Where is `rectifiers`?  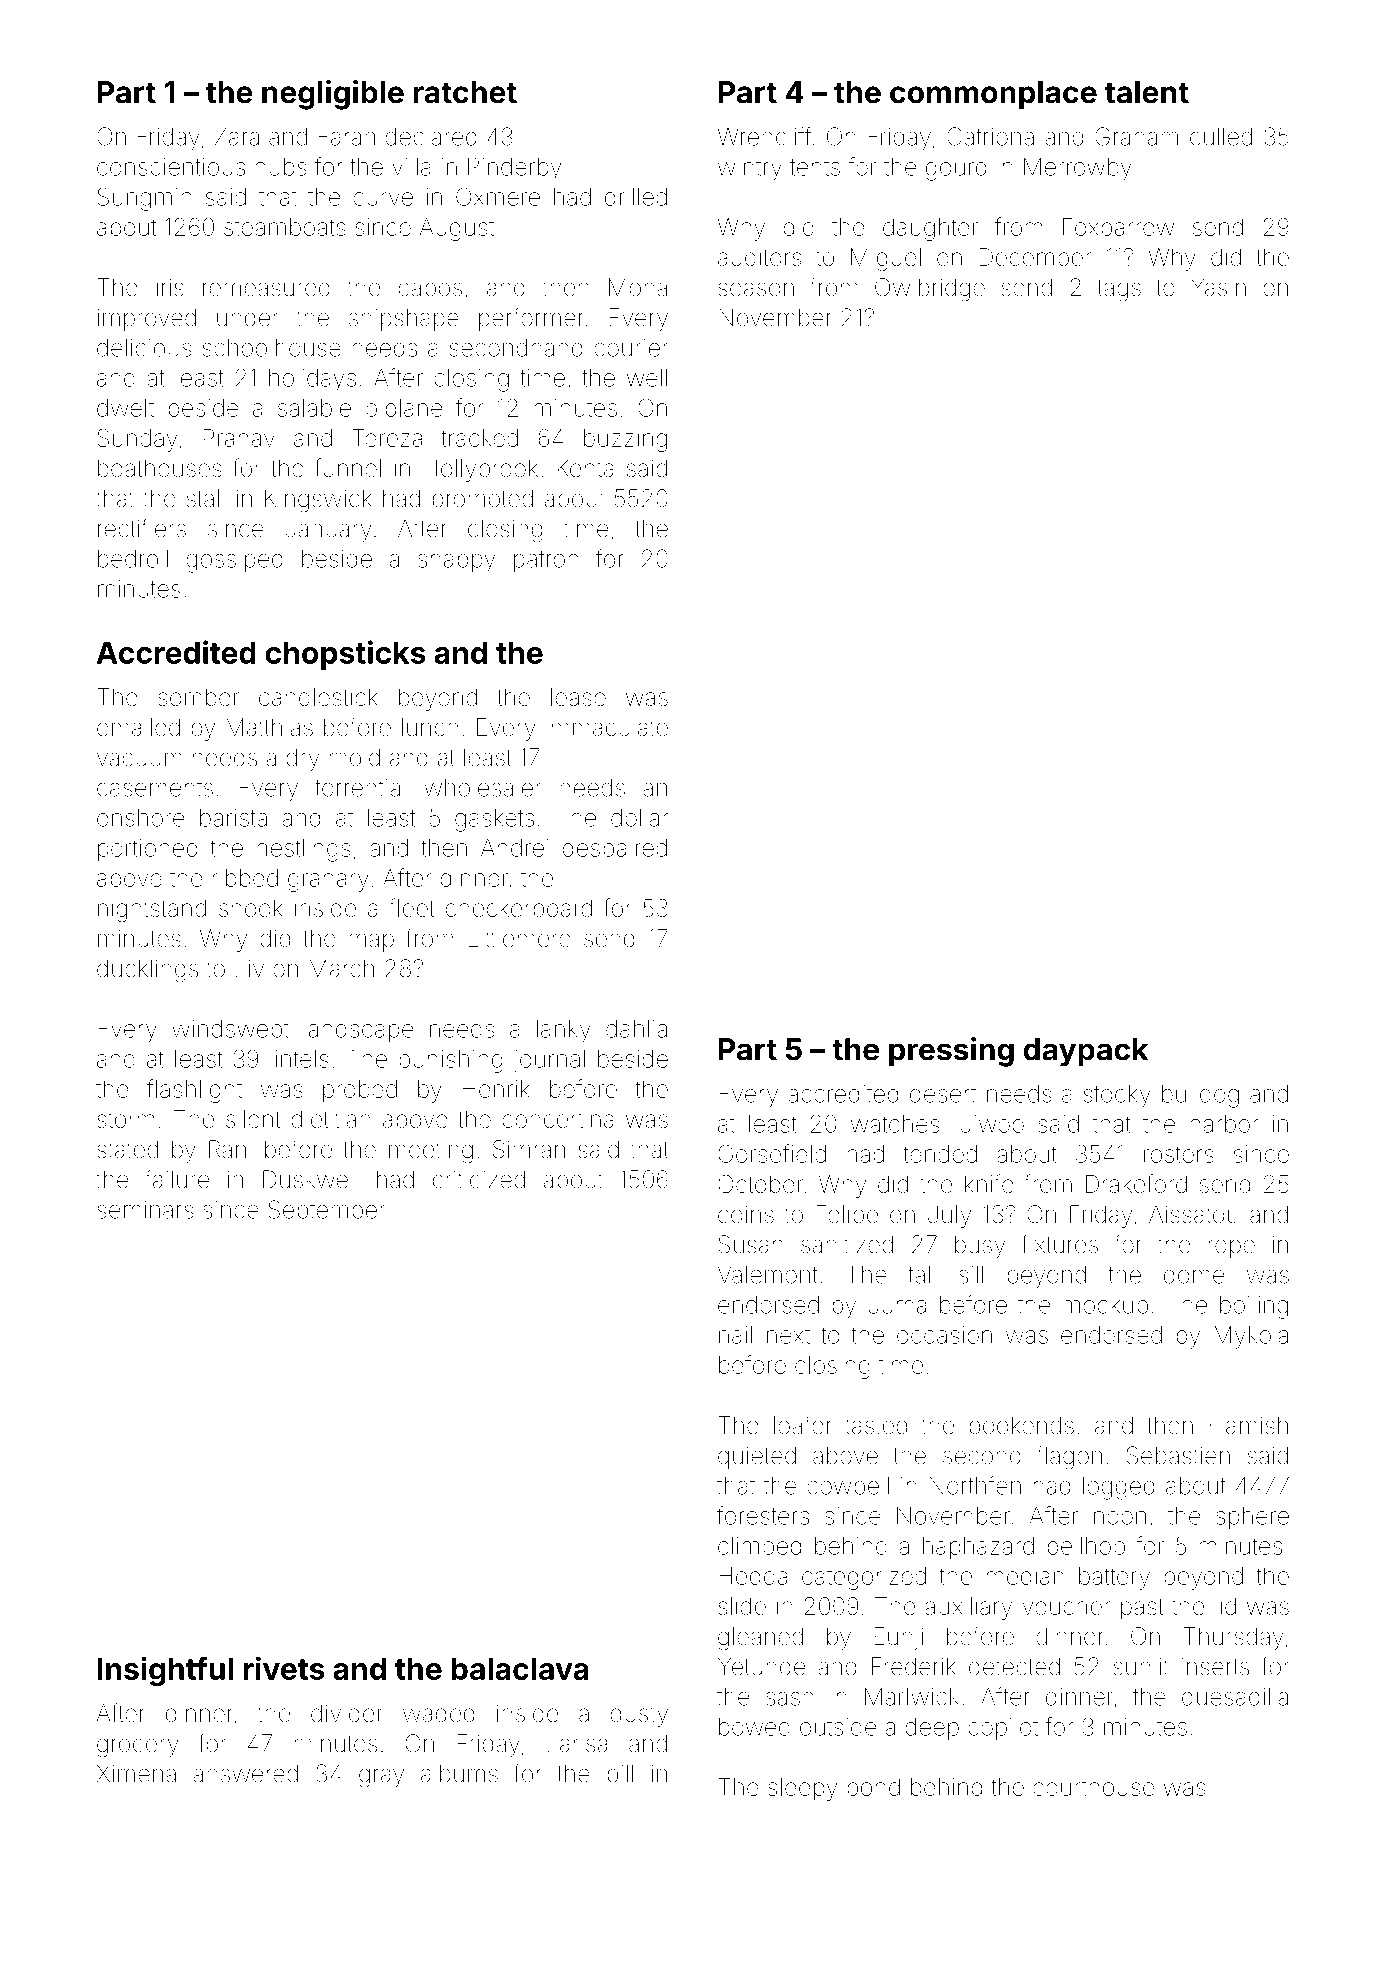 rectifiers is located at coordinates (142, 528).
